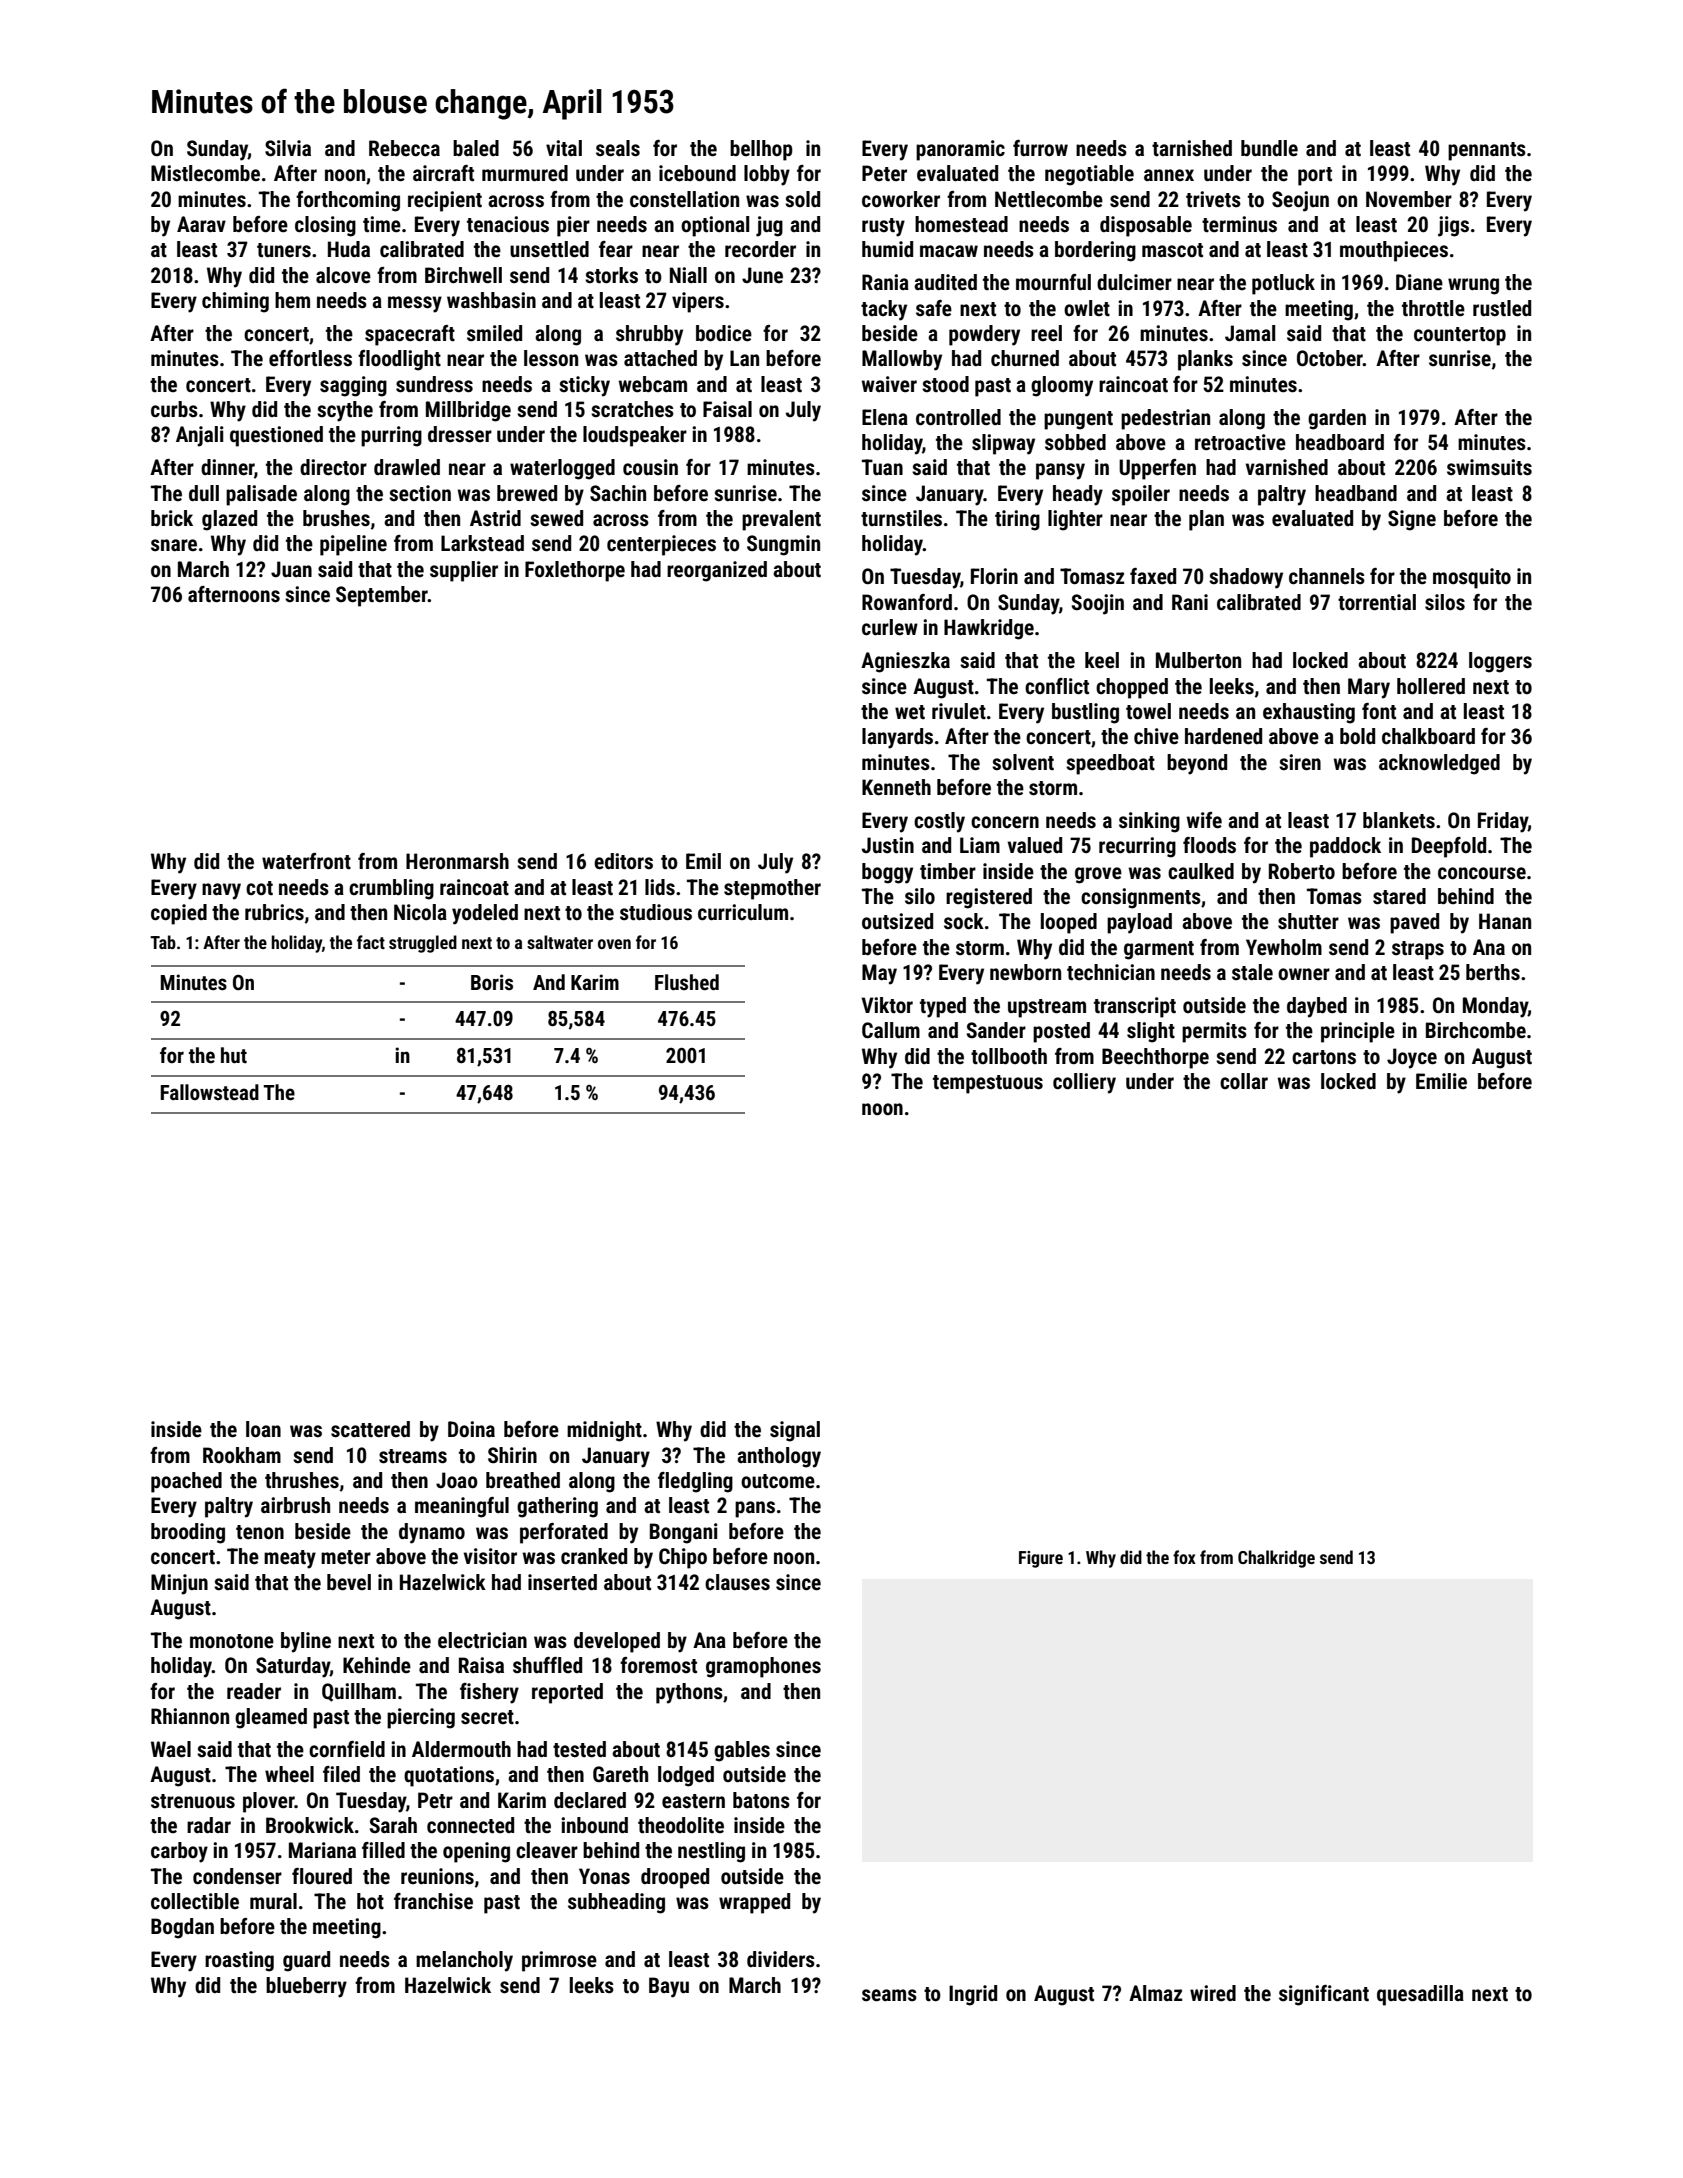 This screenshot has height=2178, width=1683. What do you see at coordinates (763, 1667) in the screenshot?
I see `gramophones` at bounding box center [763, 1667].
